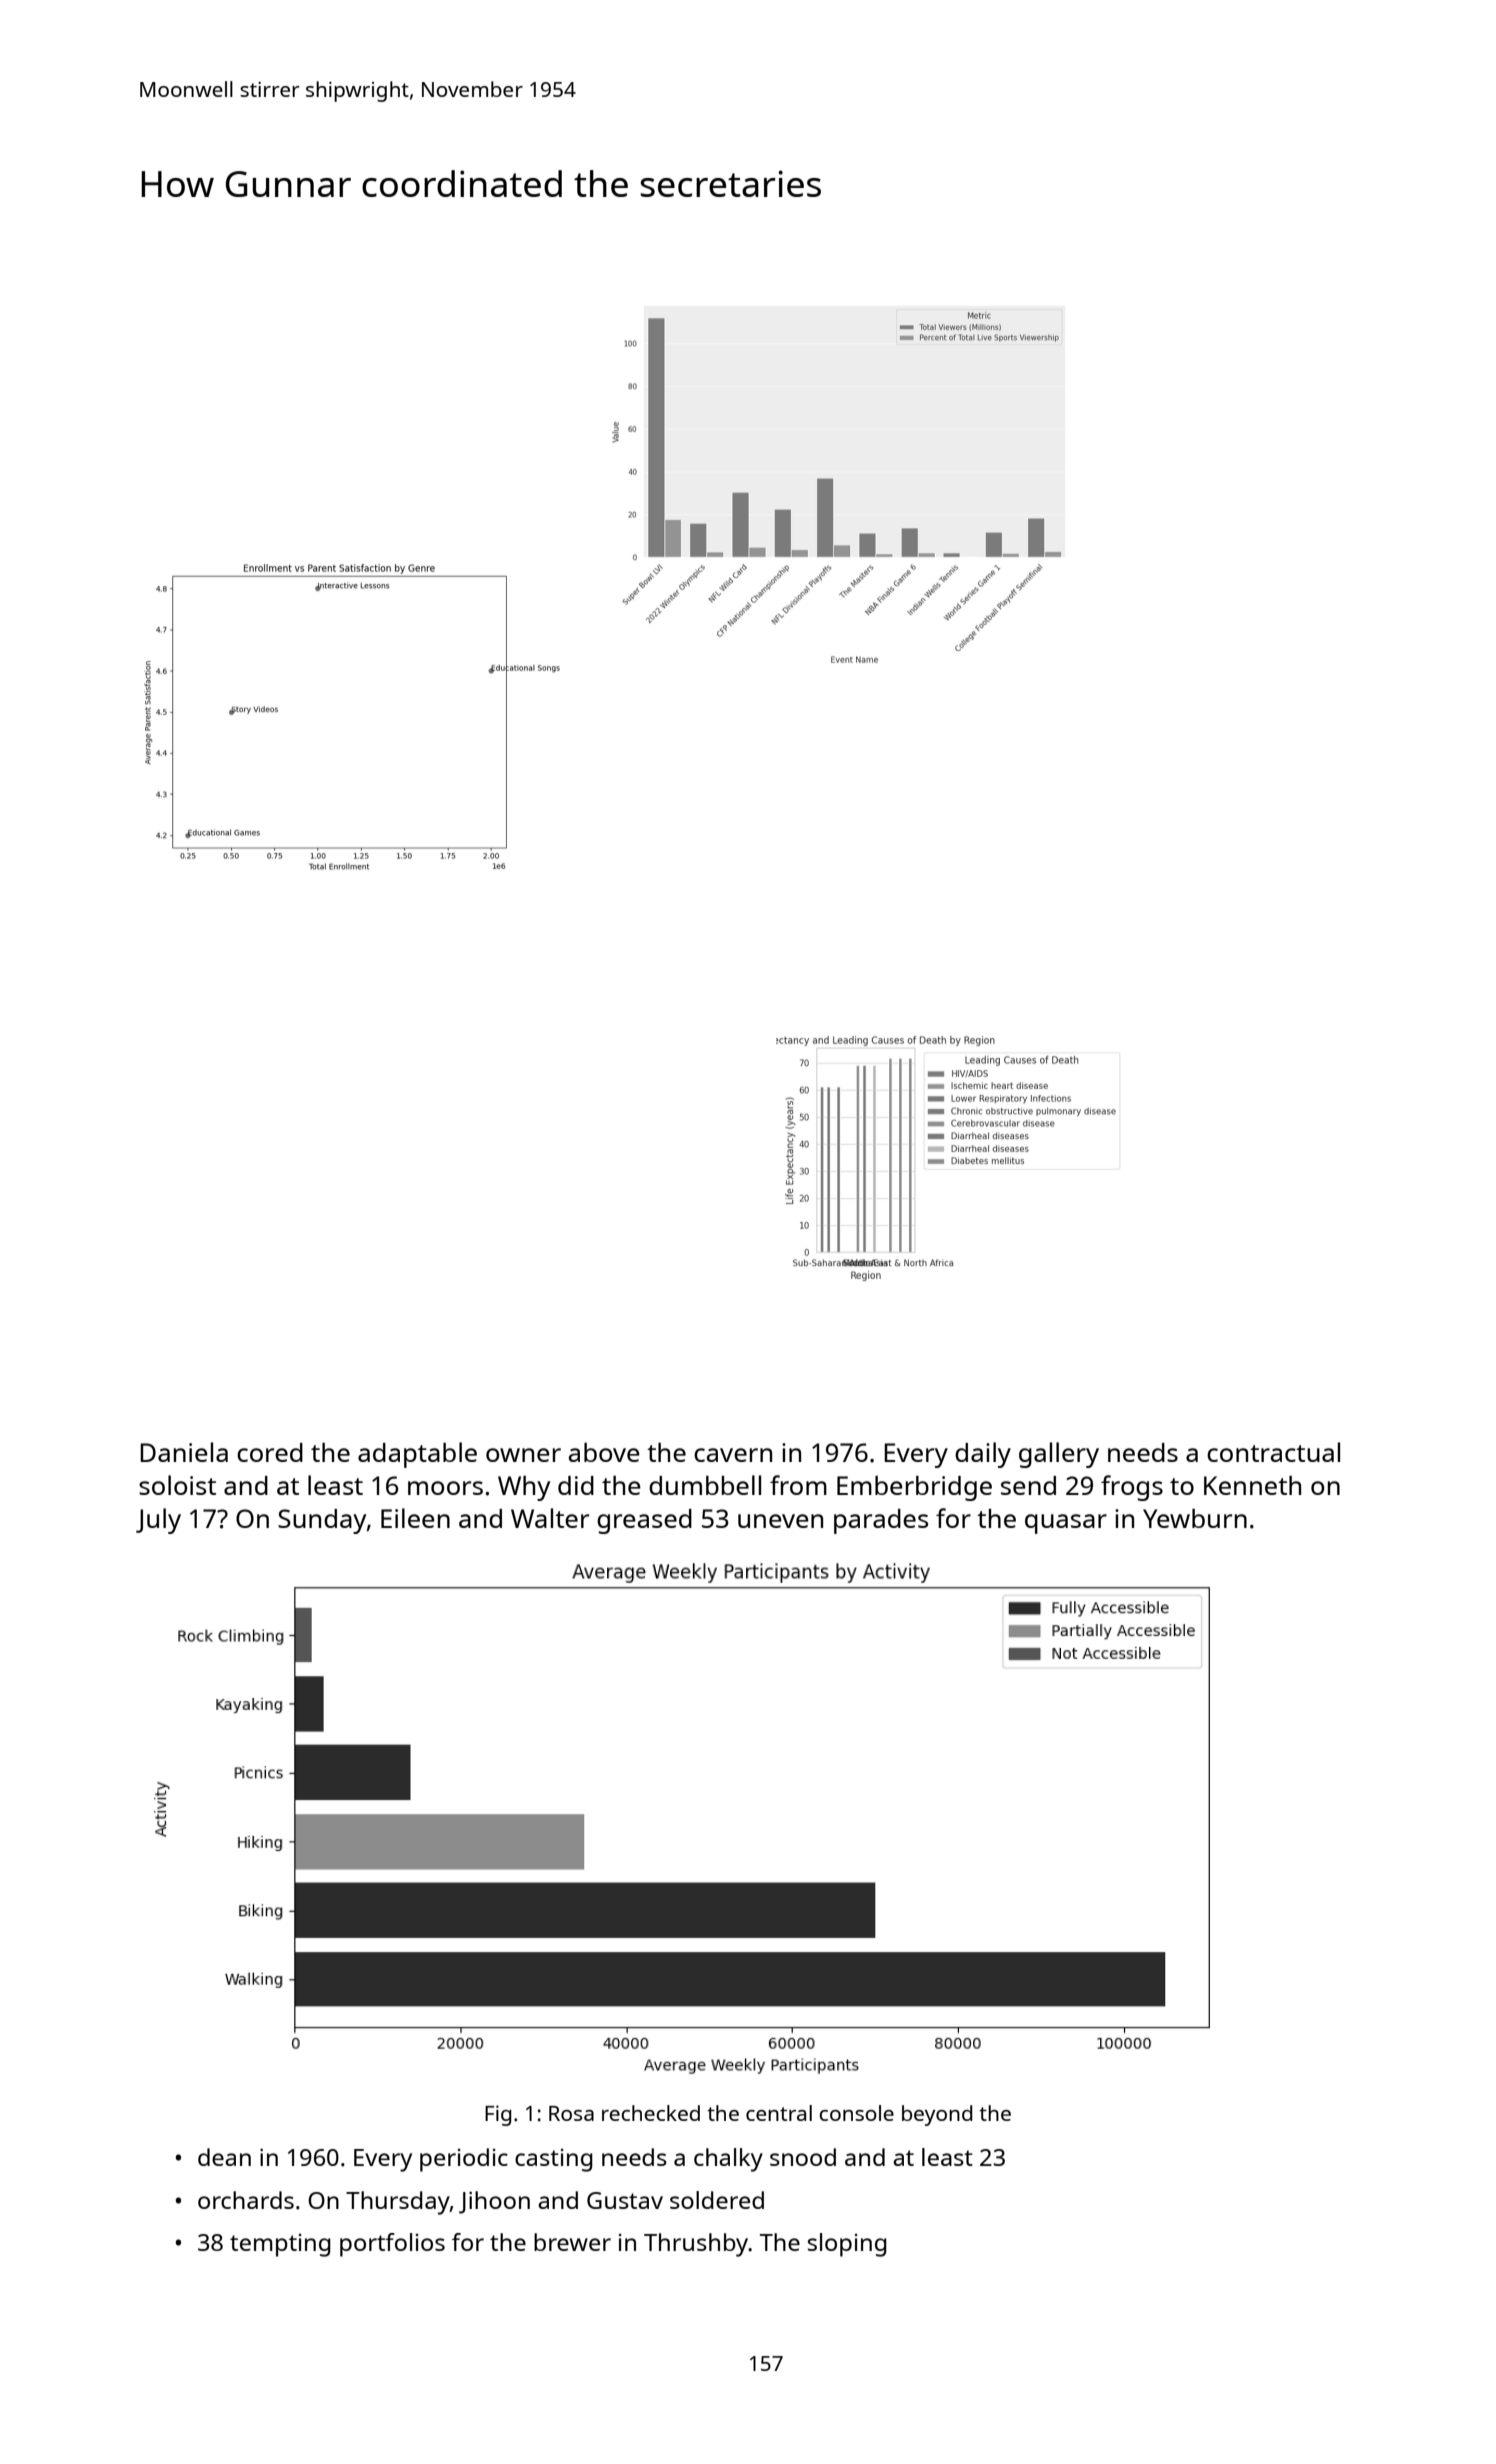 The width and height of the page is (1496, 2464). What do you see at coordinates (417, 1455) in the page?
I see `adaptable` at bounding box center [417, 1455].
